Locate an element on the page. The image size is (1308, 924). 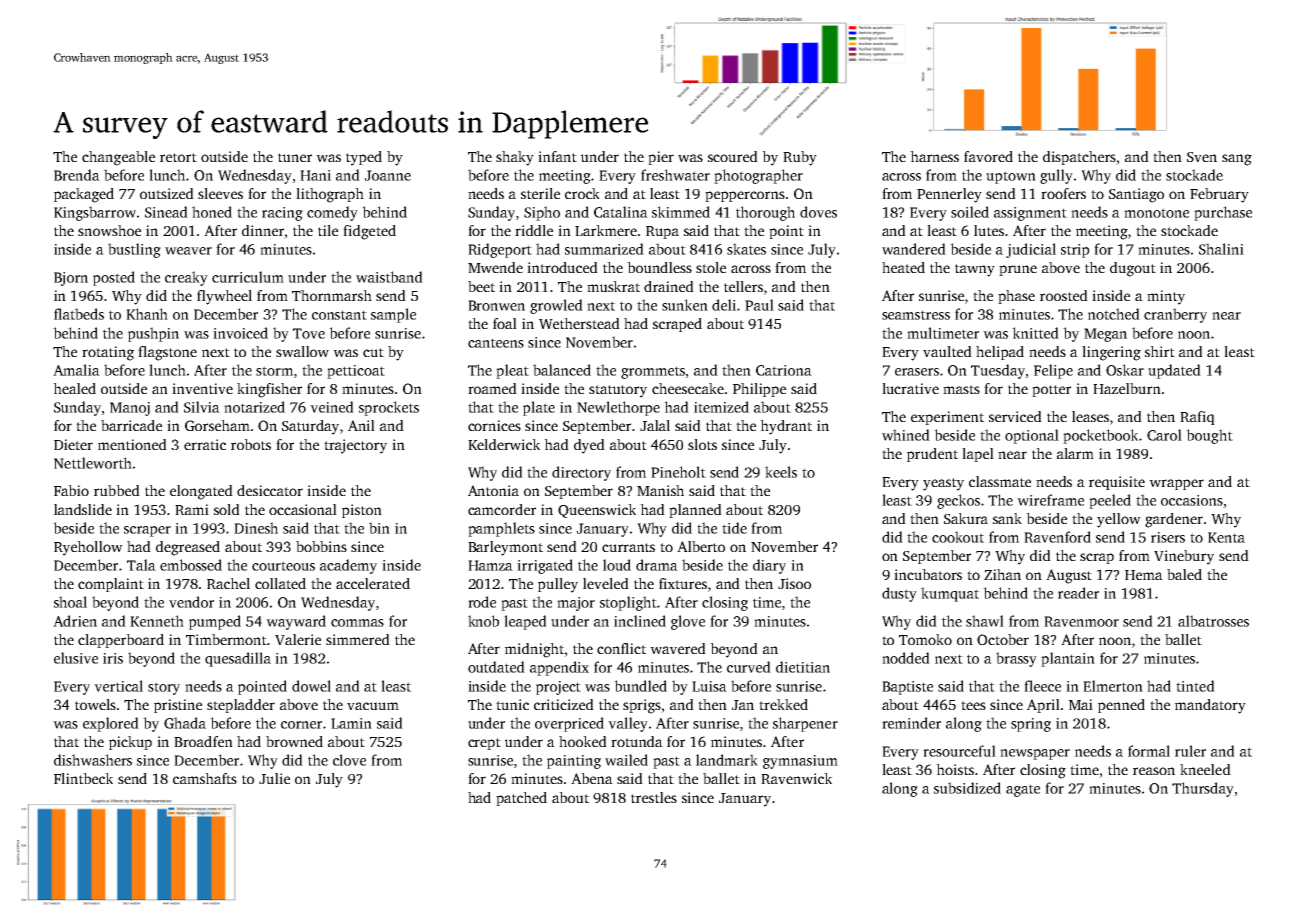
Shalini is located at coordinates (1221, 249).
